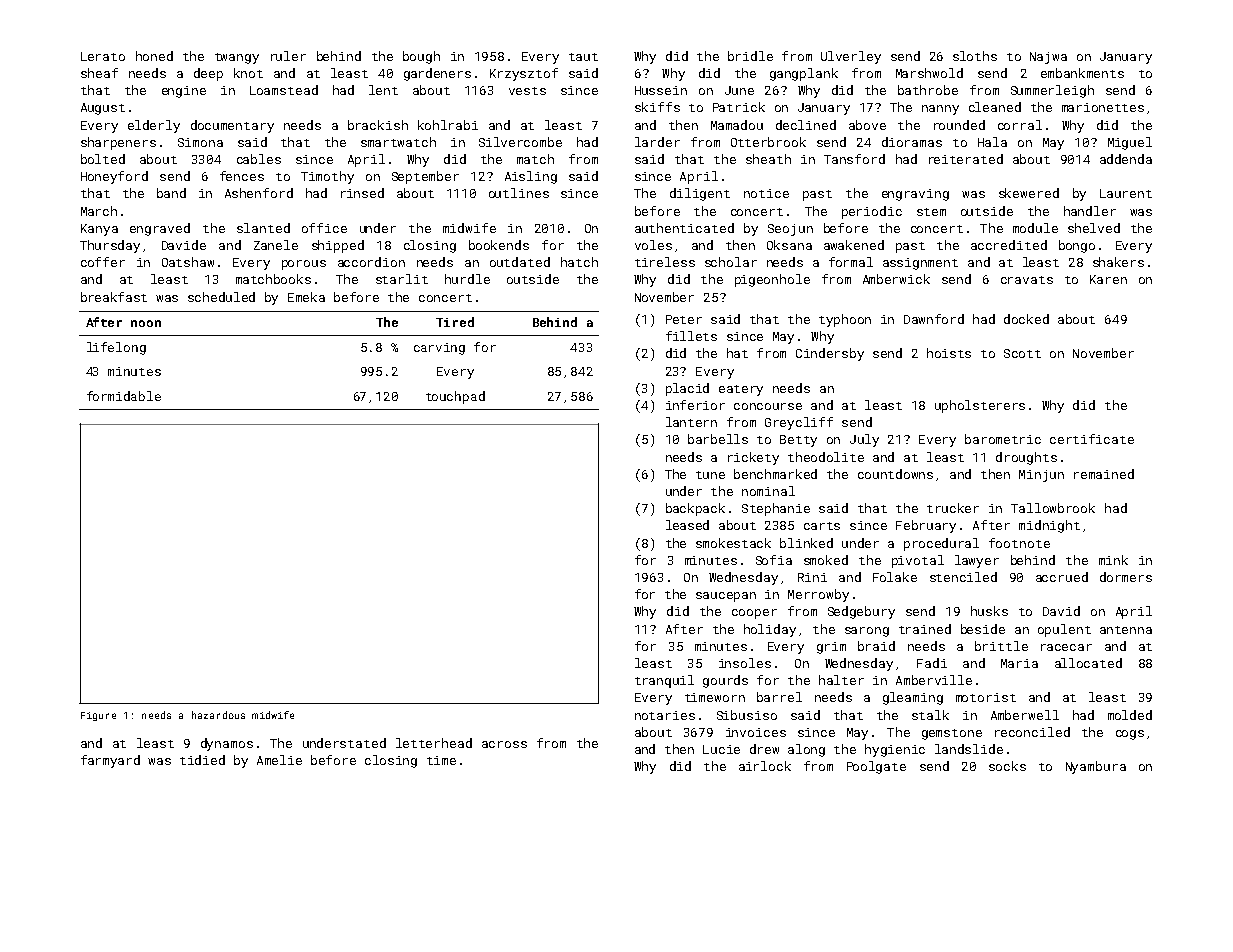 The height and width of the screenshot is (952, 1233). What do you see at coordinates (520, 142) in the screenshot?
I see `Silvercombe` at bounding box center [520, 142].
